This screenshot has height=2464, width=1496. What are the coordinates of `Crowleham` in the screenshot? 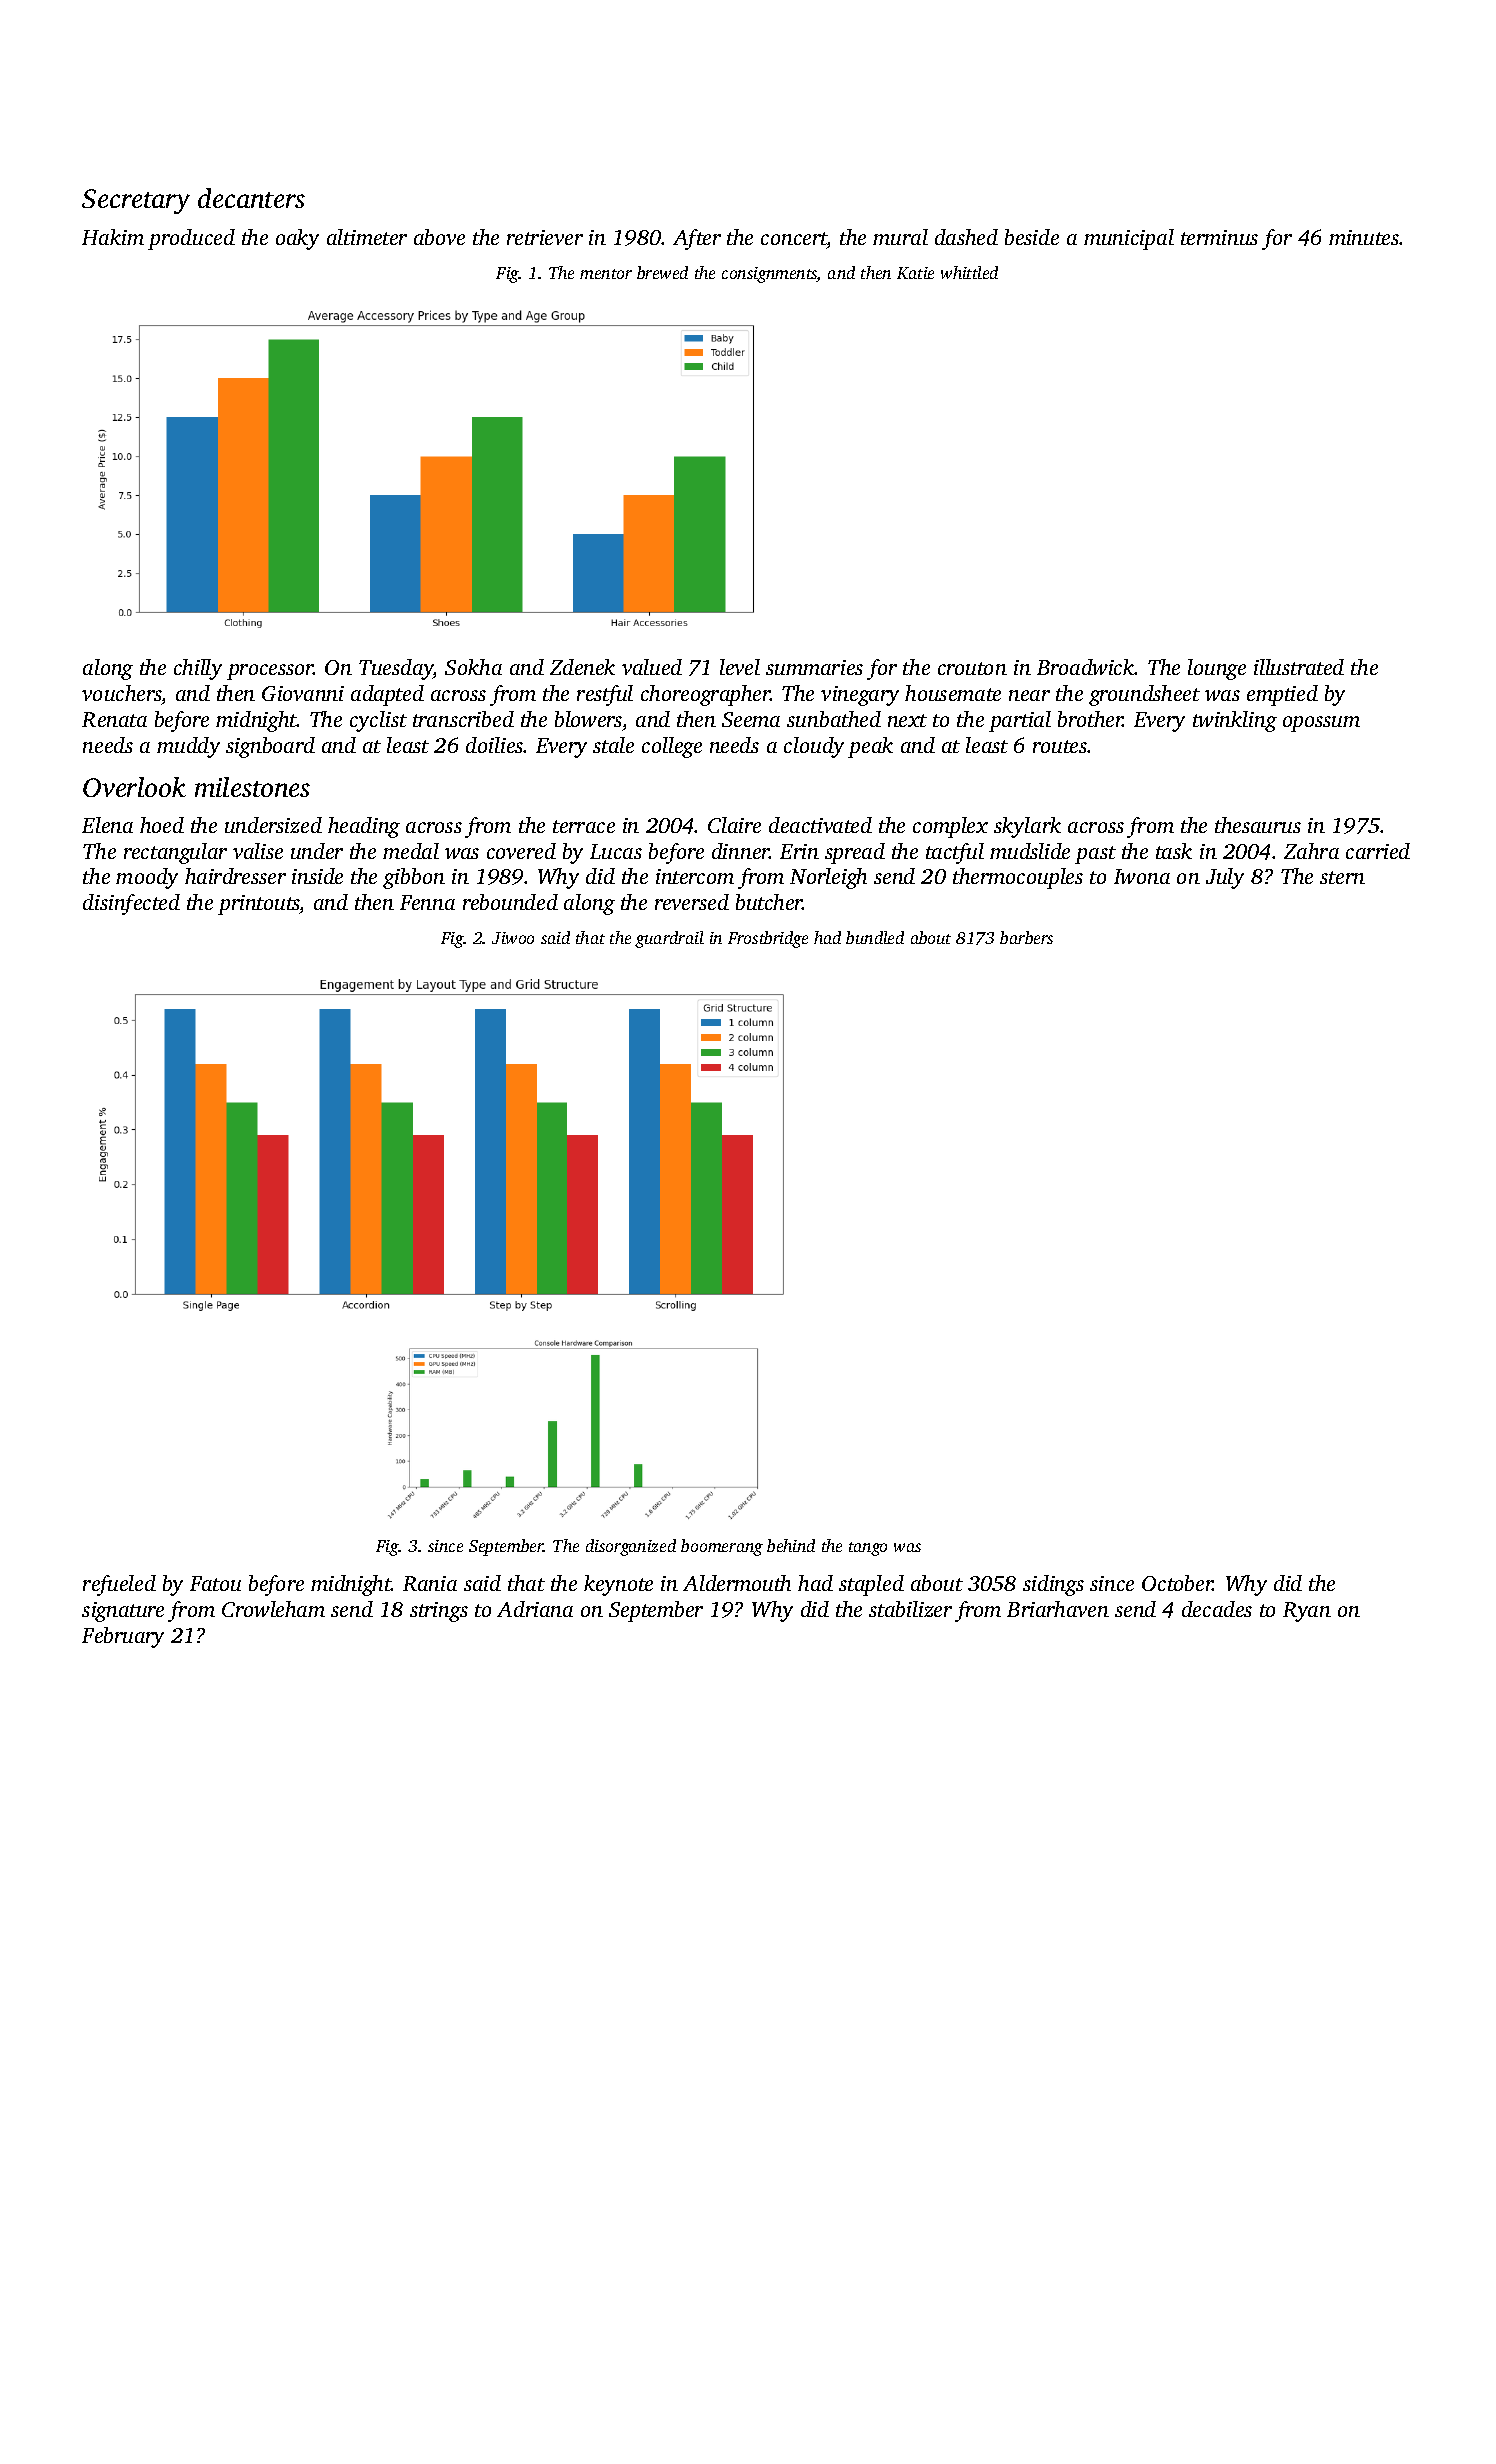 It's located at (273, 1609).
